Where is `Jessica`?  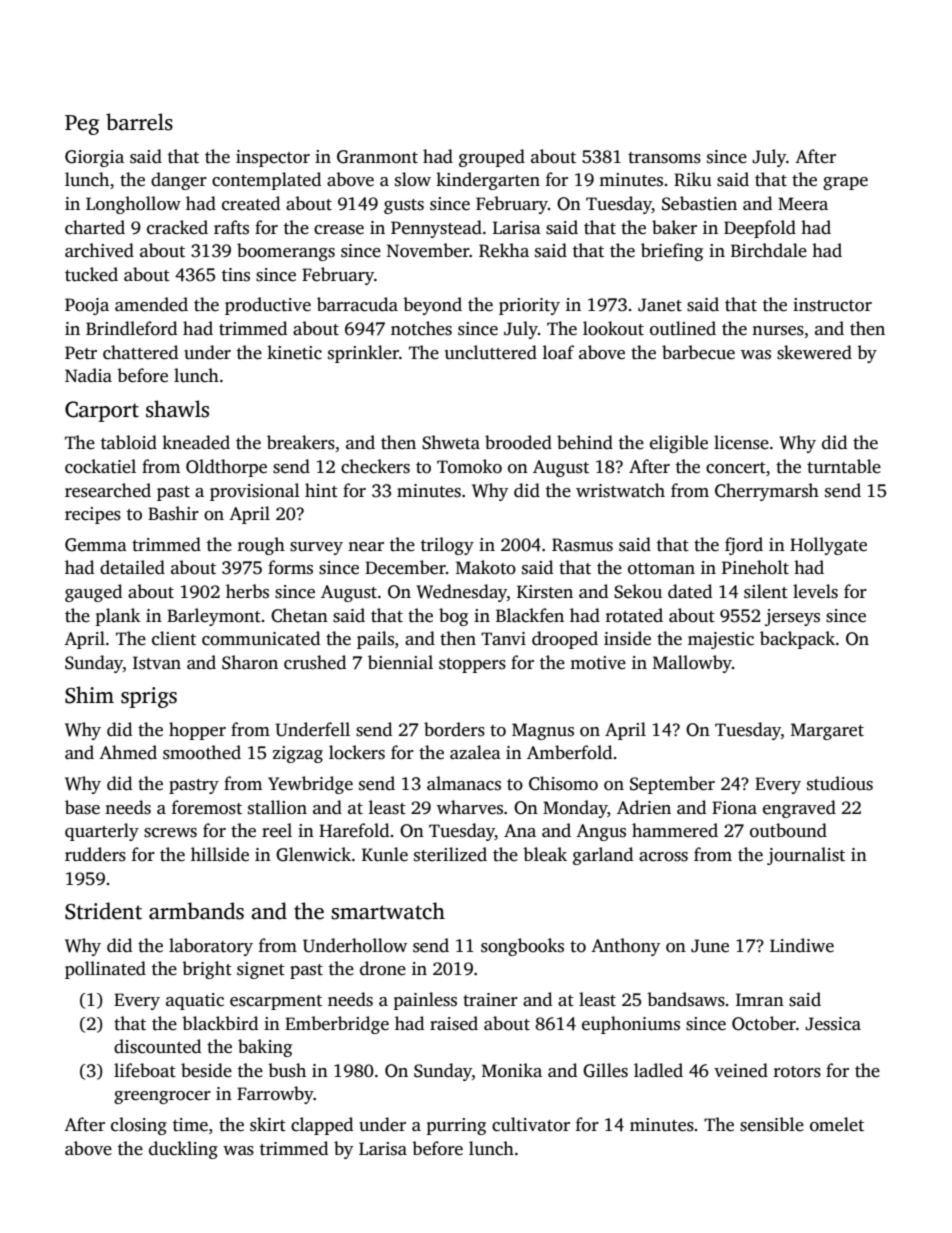
Jessica is located at coordinates (833, 1024).
